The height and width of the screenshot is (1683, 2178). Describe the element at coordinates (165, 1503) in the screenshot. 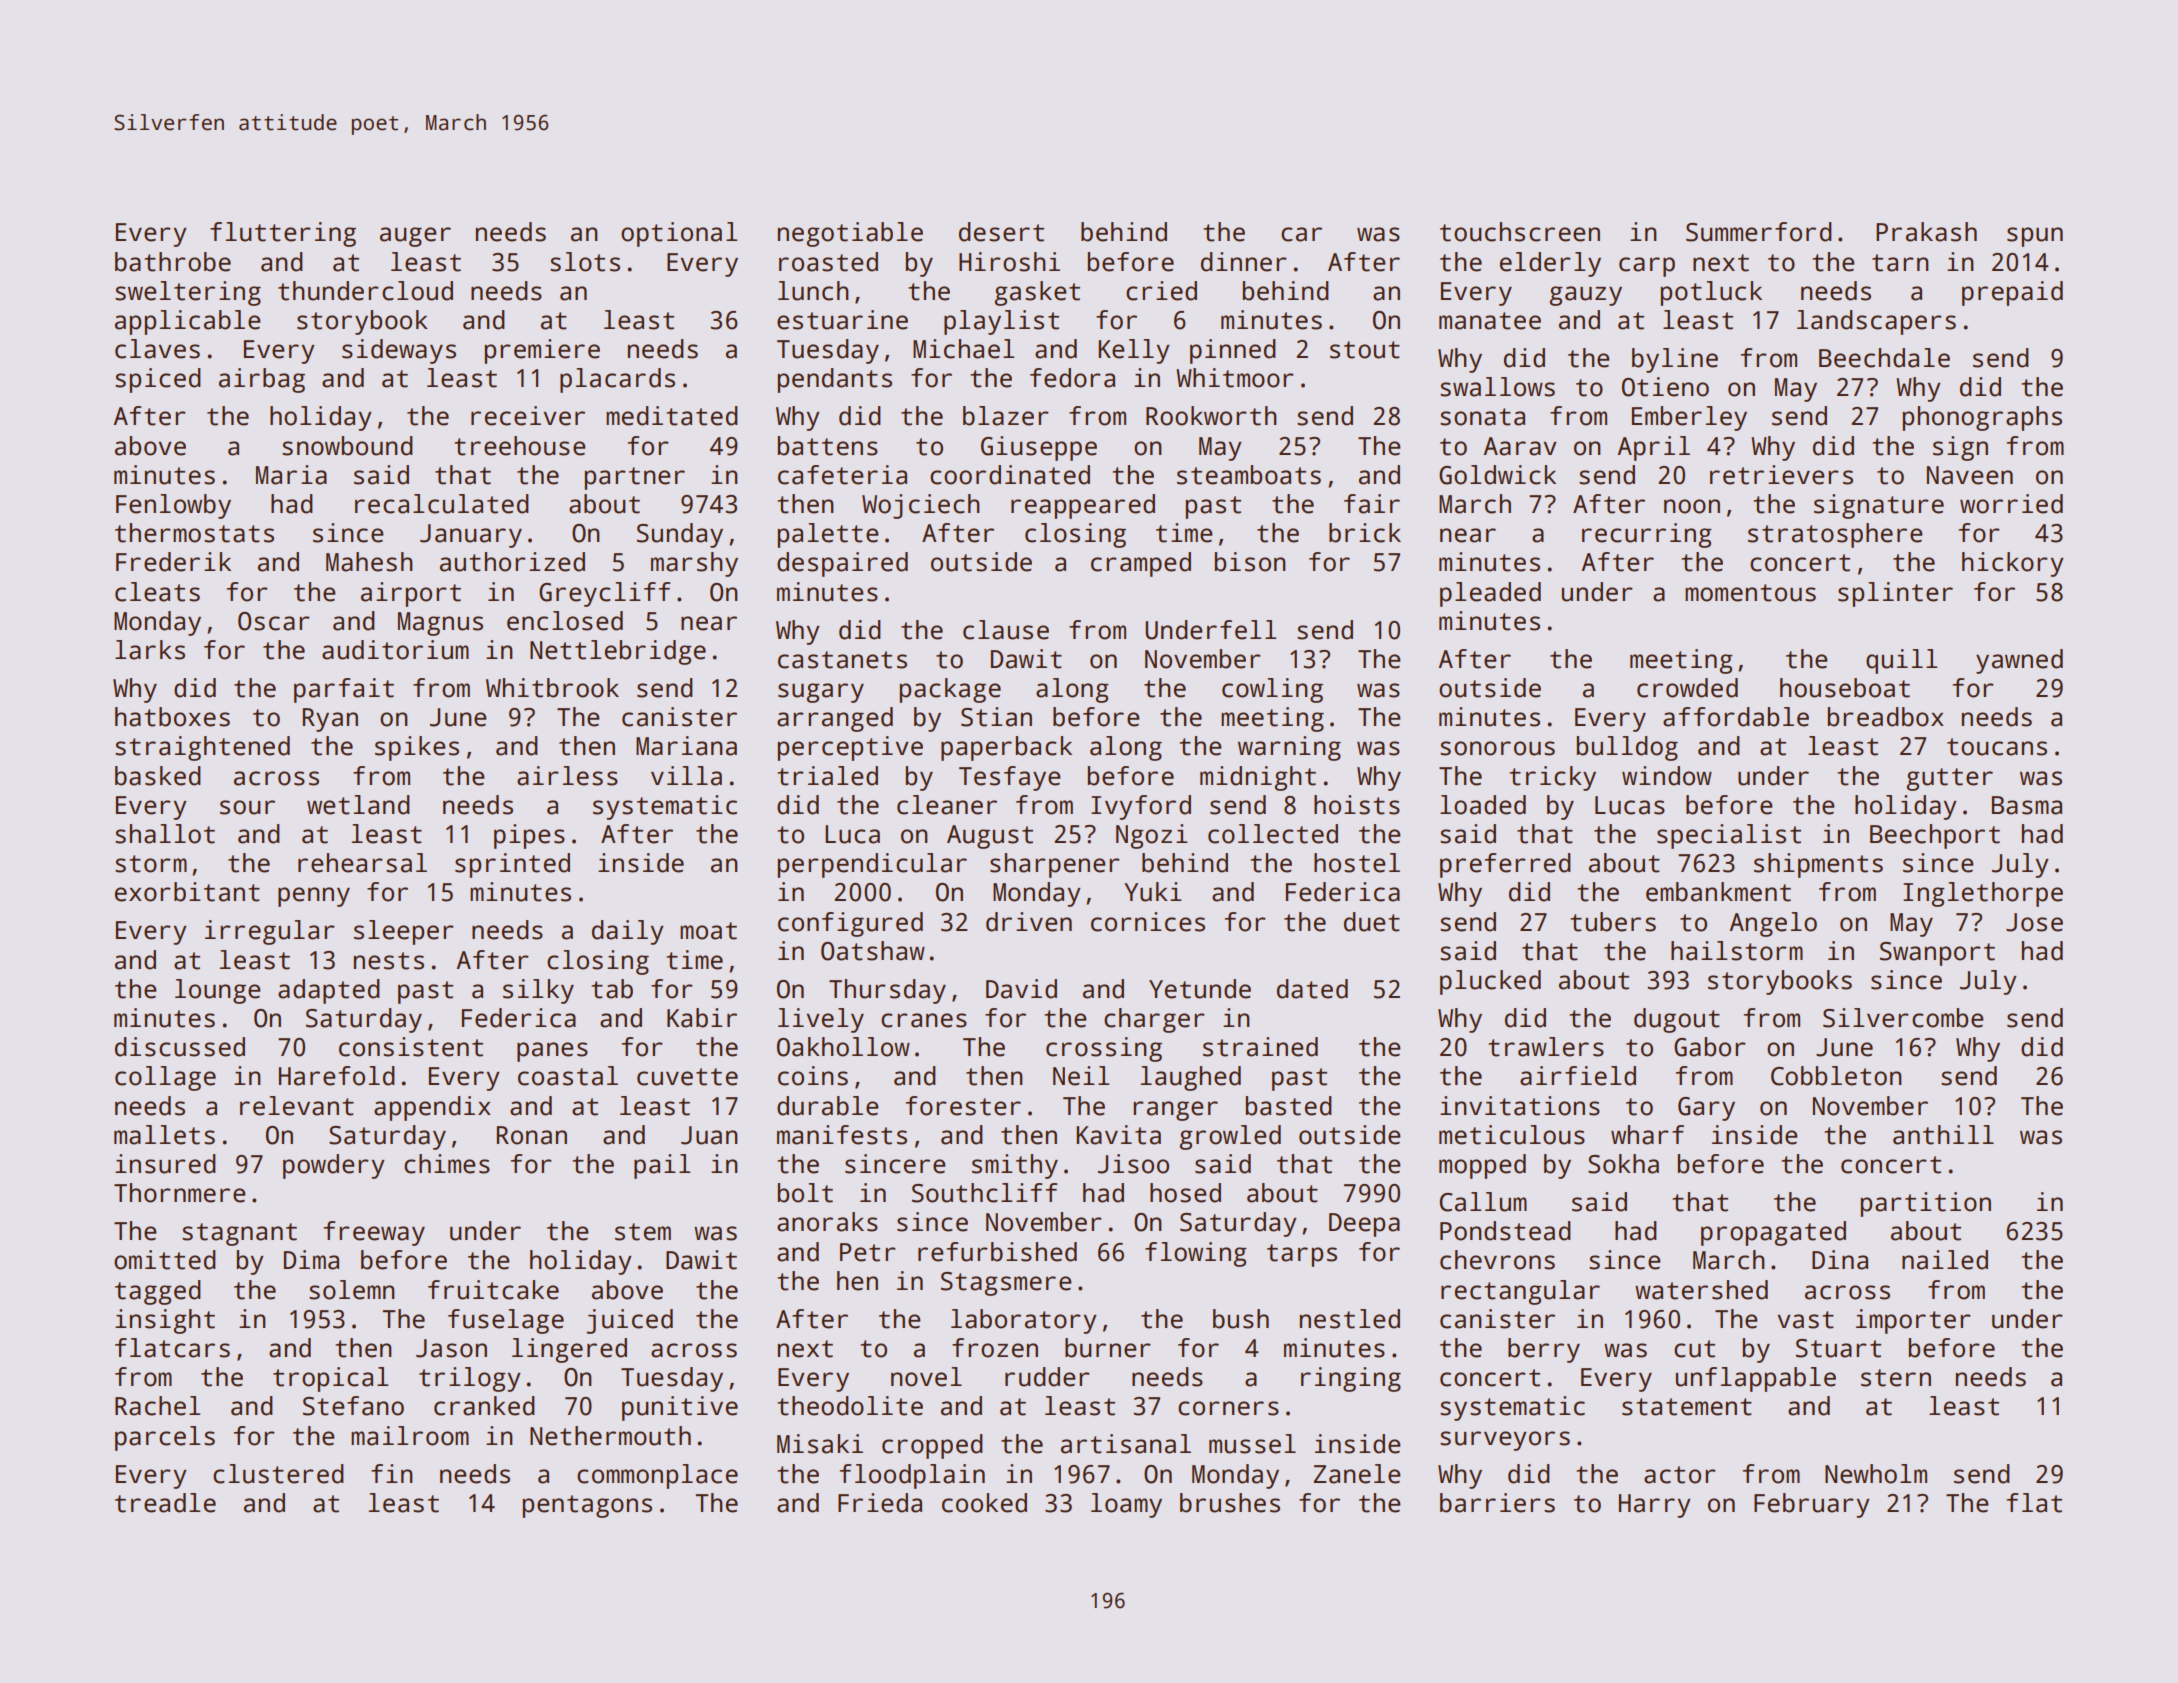

I see `treadle` at that location.
